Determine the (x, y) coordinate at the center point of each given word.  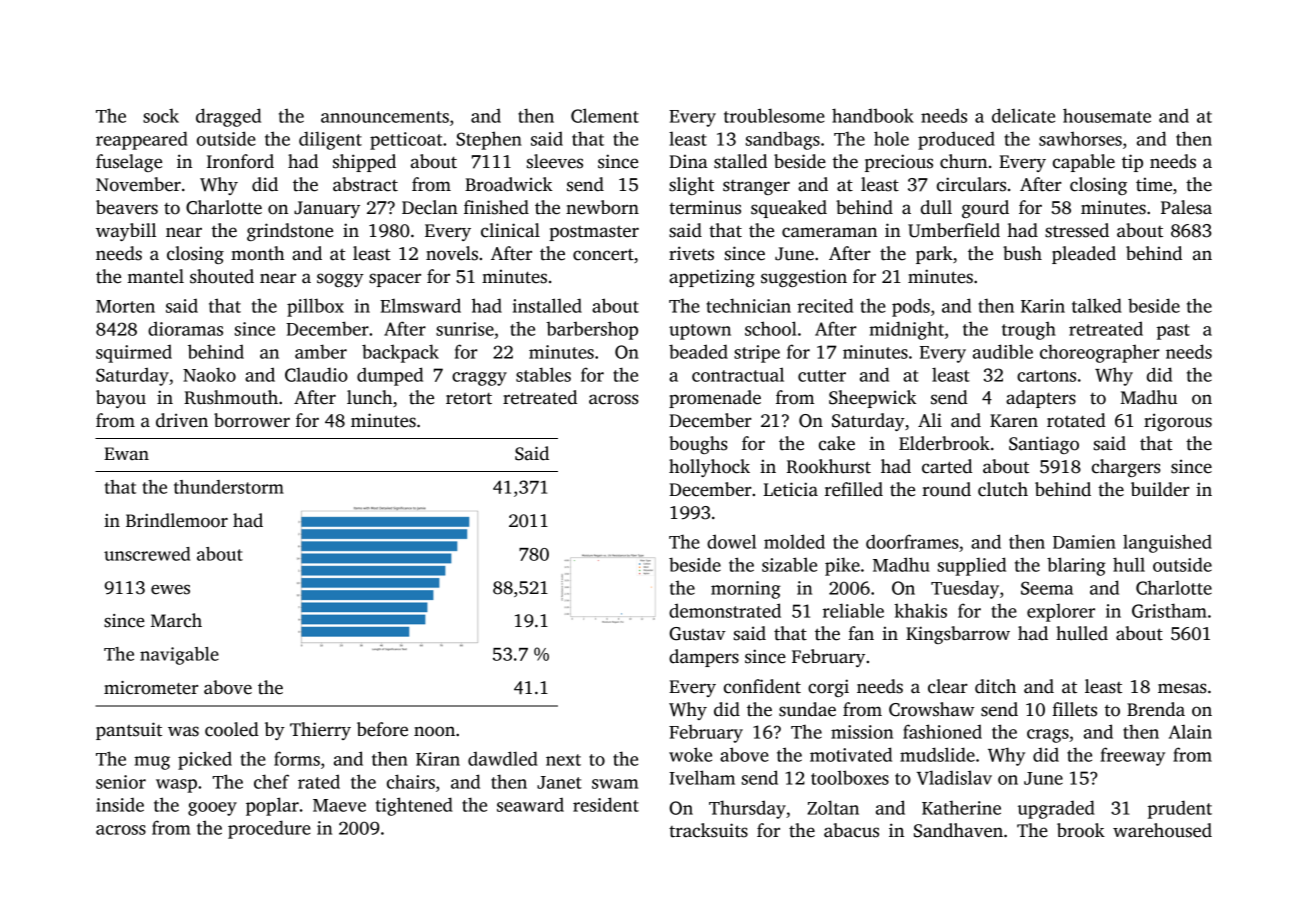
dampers (704, 658)
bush (1022, 253)
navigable (179, 656)
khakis (920, 610)
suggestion (804, 278)
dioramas (185, 328)
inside (120, 805)
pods (911, 307)
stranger (756, 187)
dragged (228, 117)
